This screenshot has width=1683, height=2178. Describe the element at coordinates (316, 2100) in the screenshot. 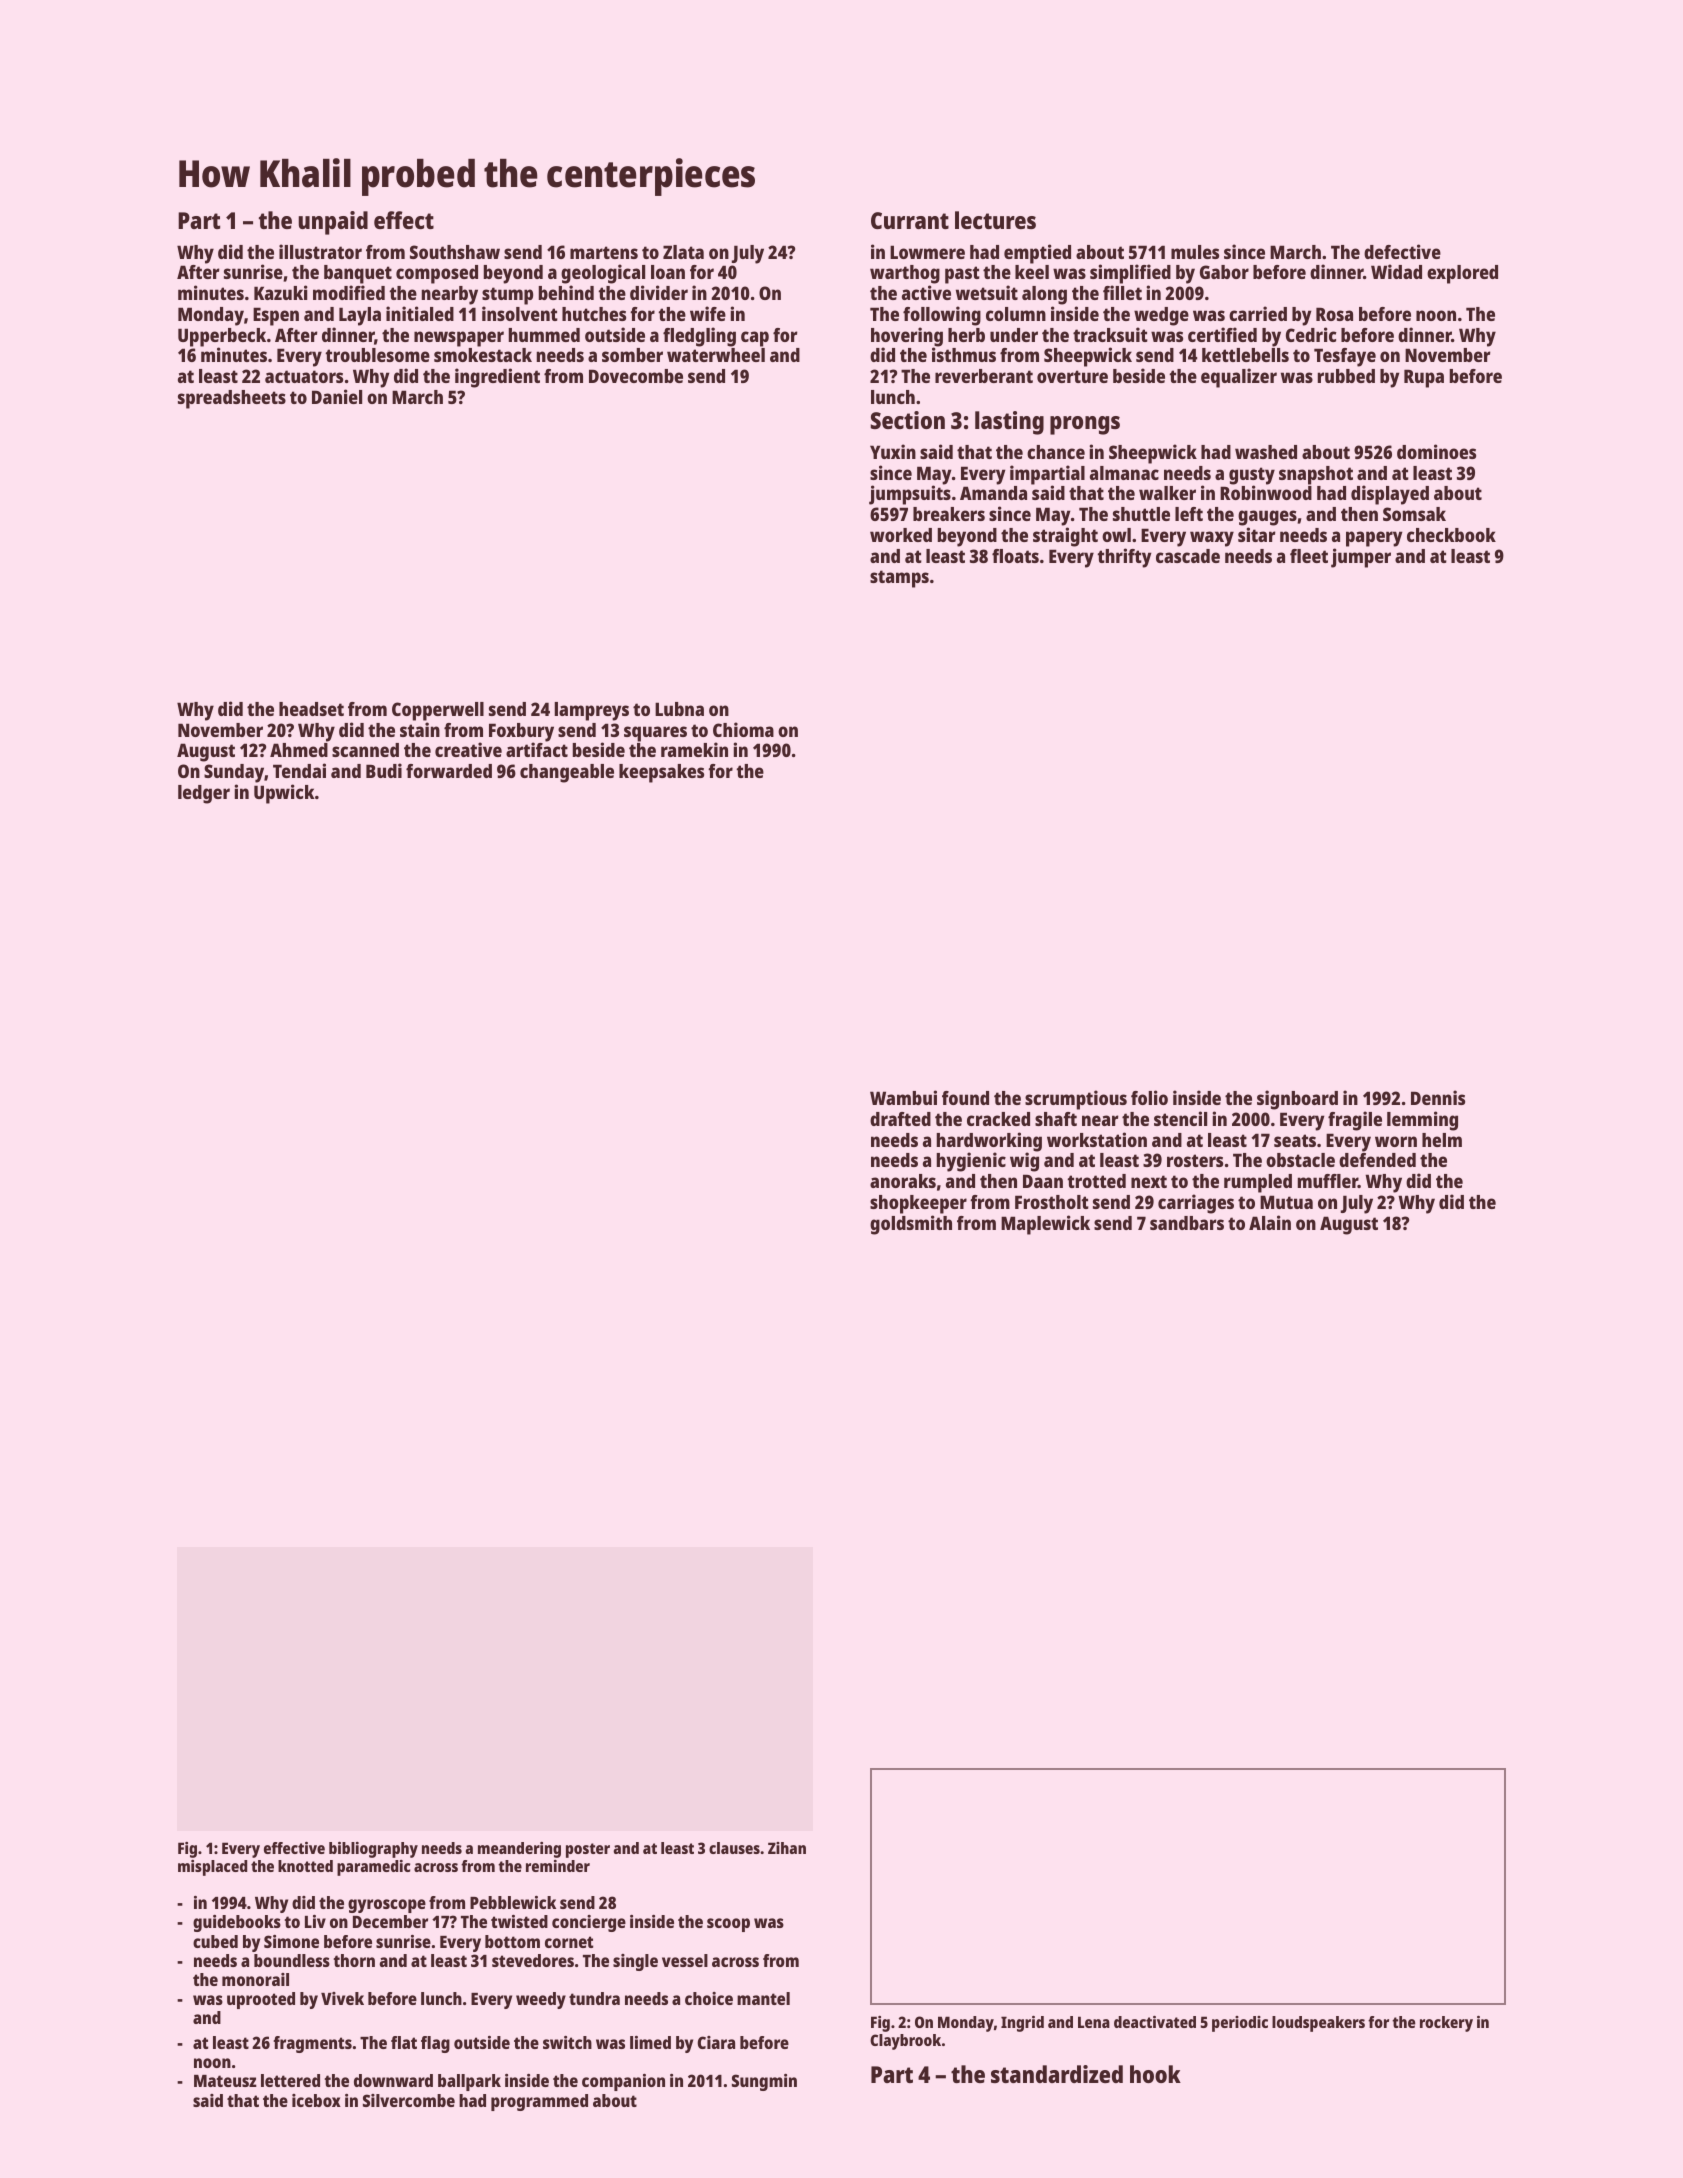

I see `icebox` at that location.
